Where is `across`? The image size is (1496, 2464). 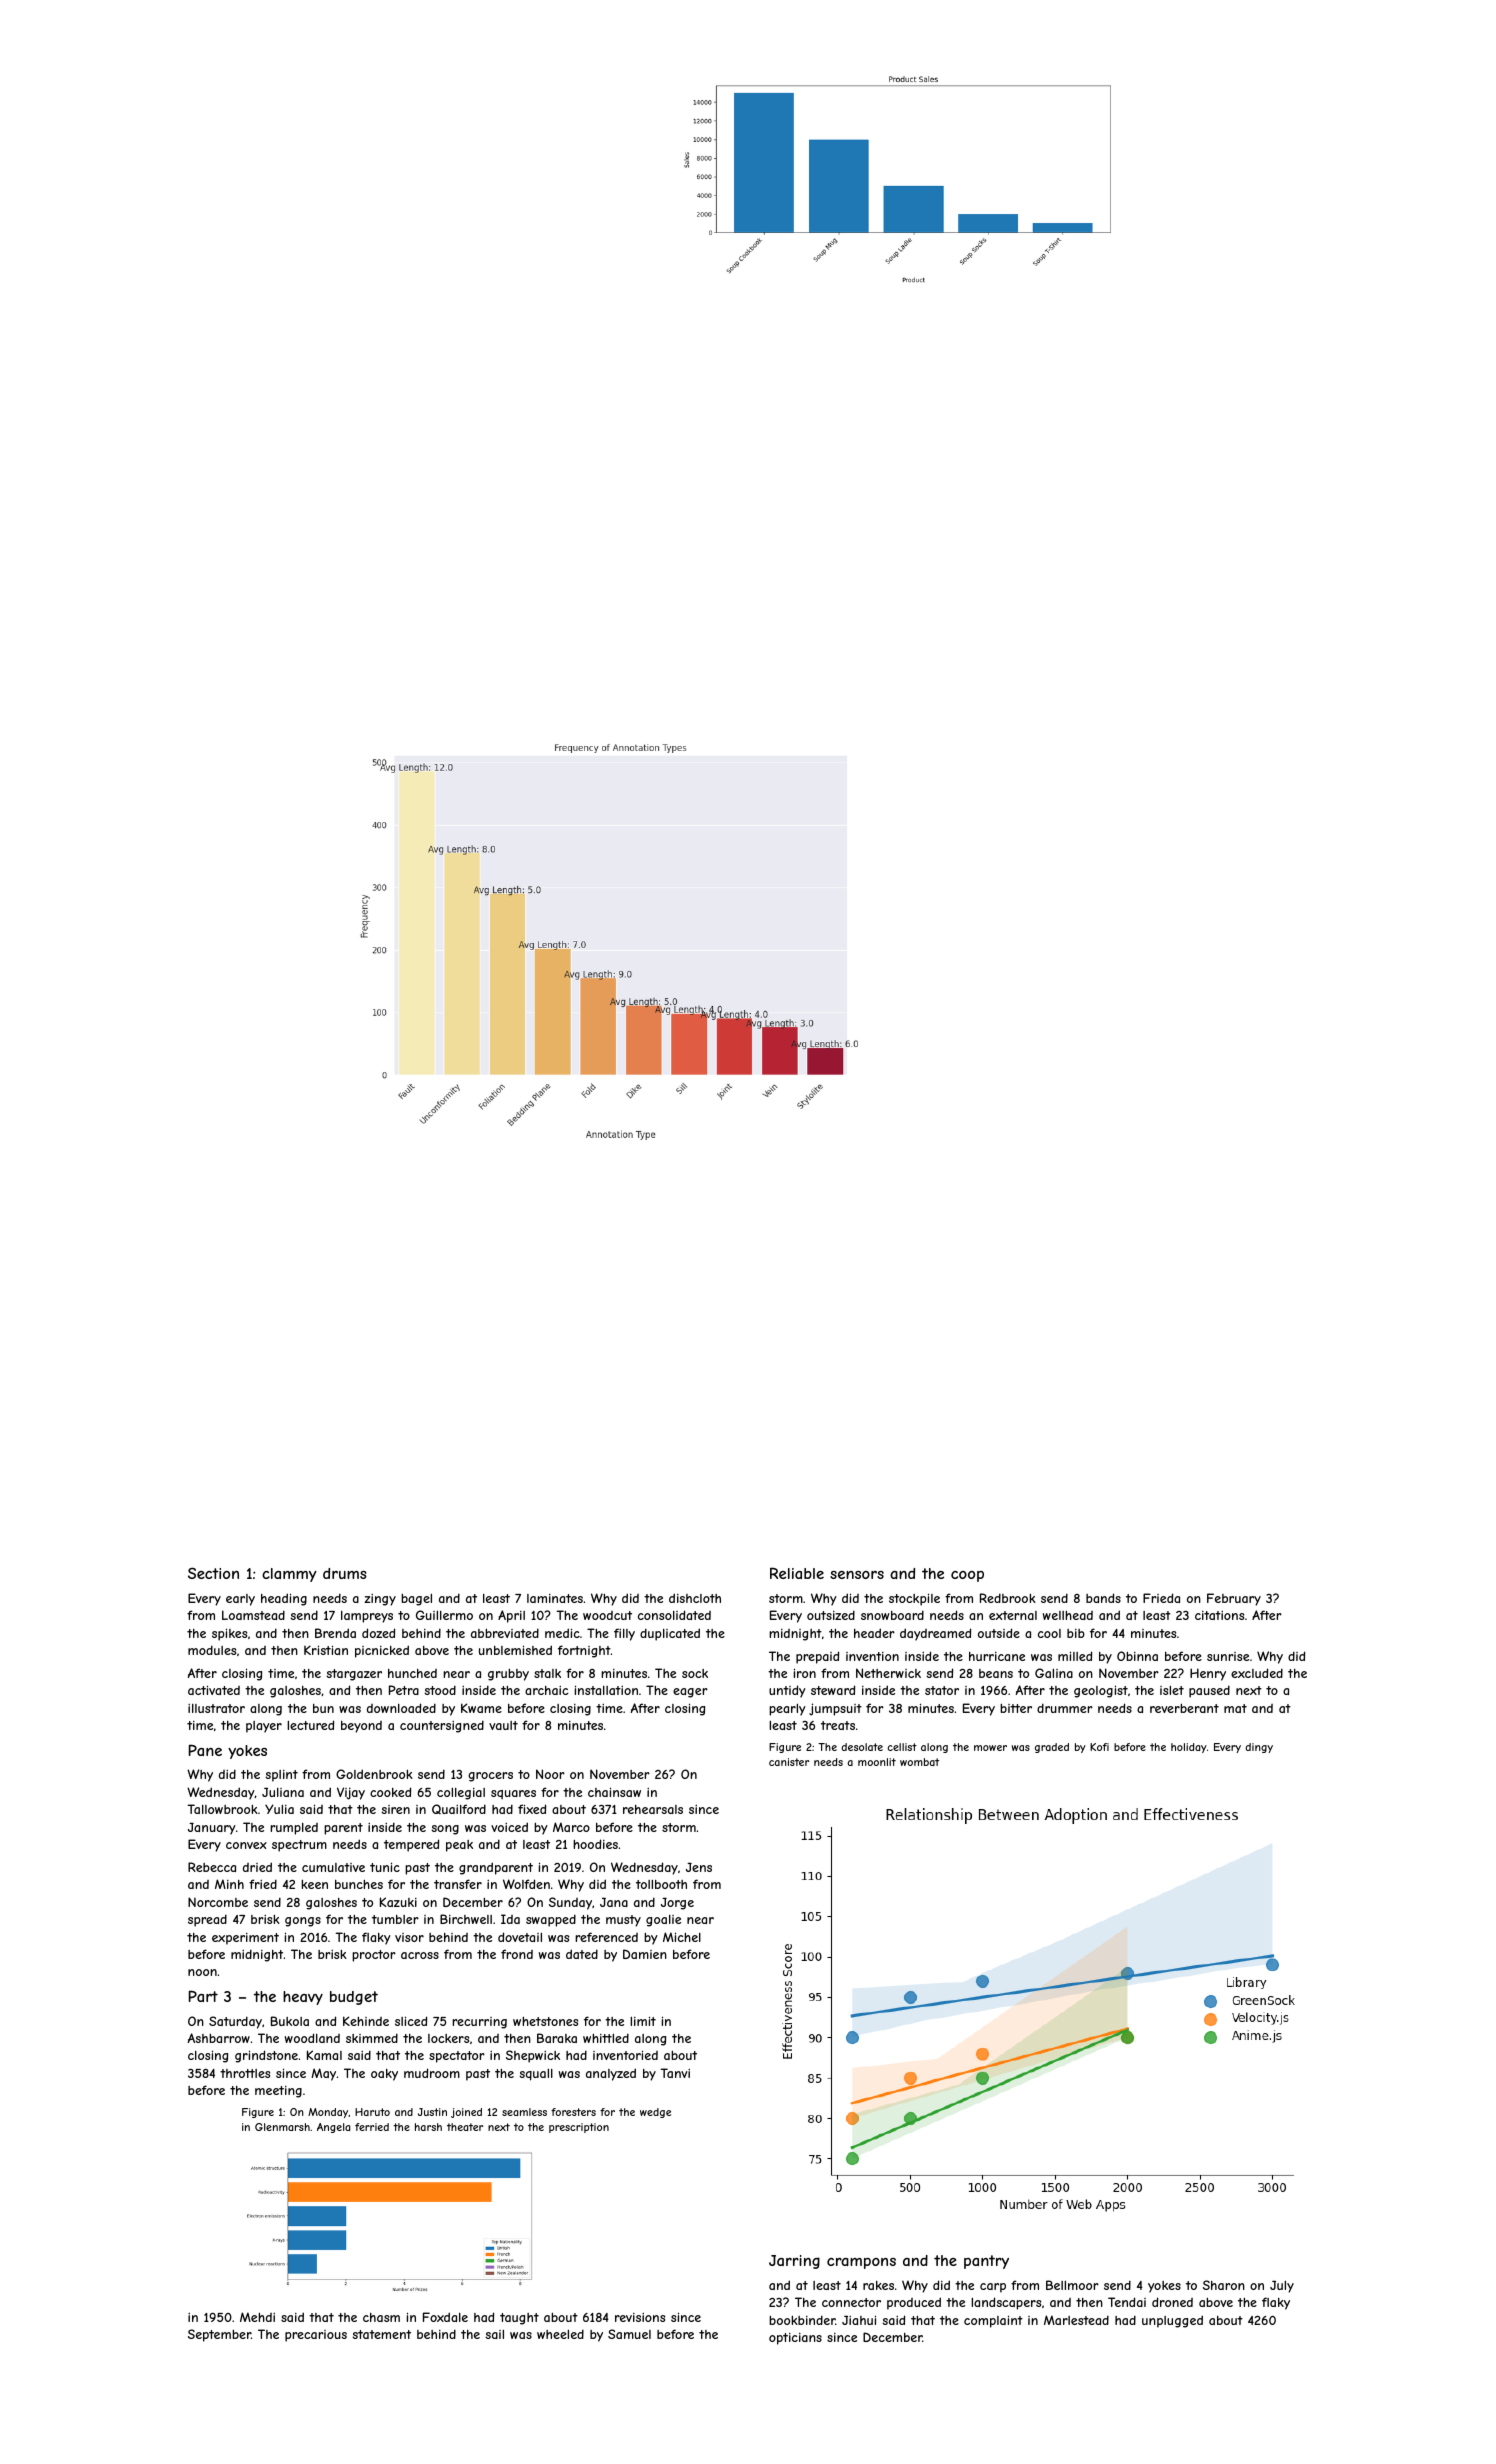 across is located at coordinates (420, 1955).
